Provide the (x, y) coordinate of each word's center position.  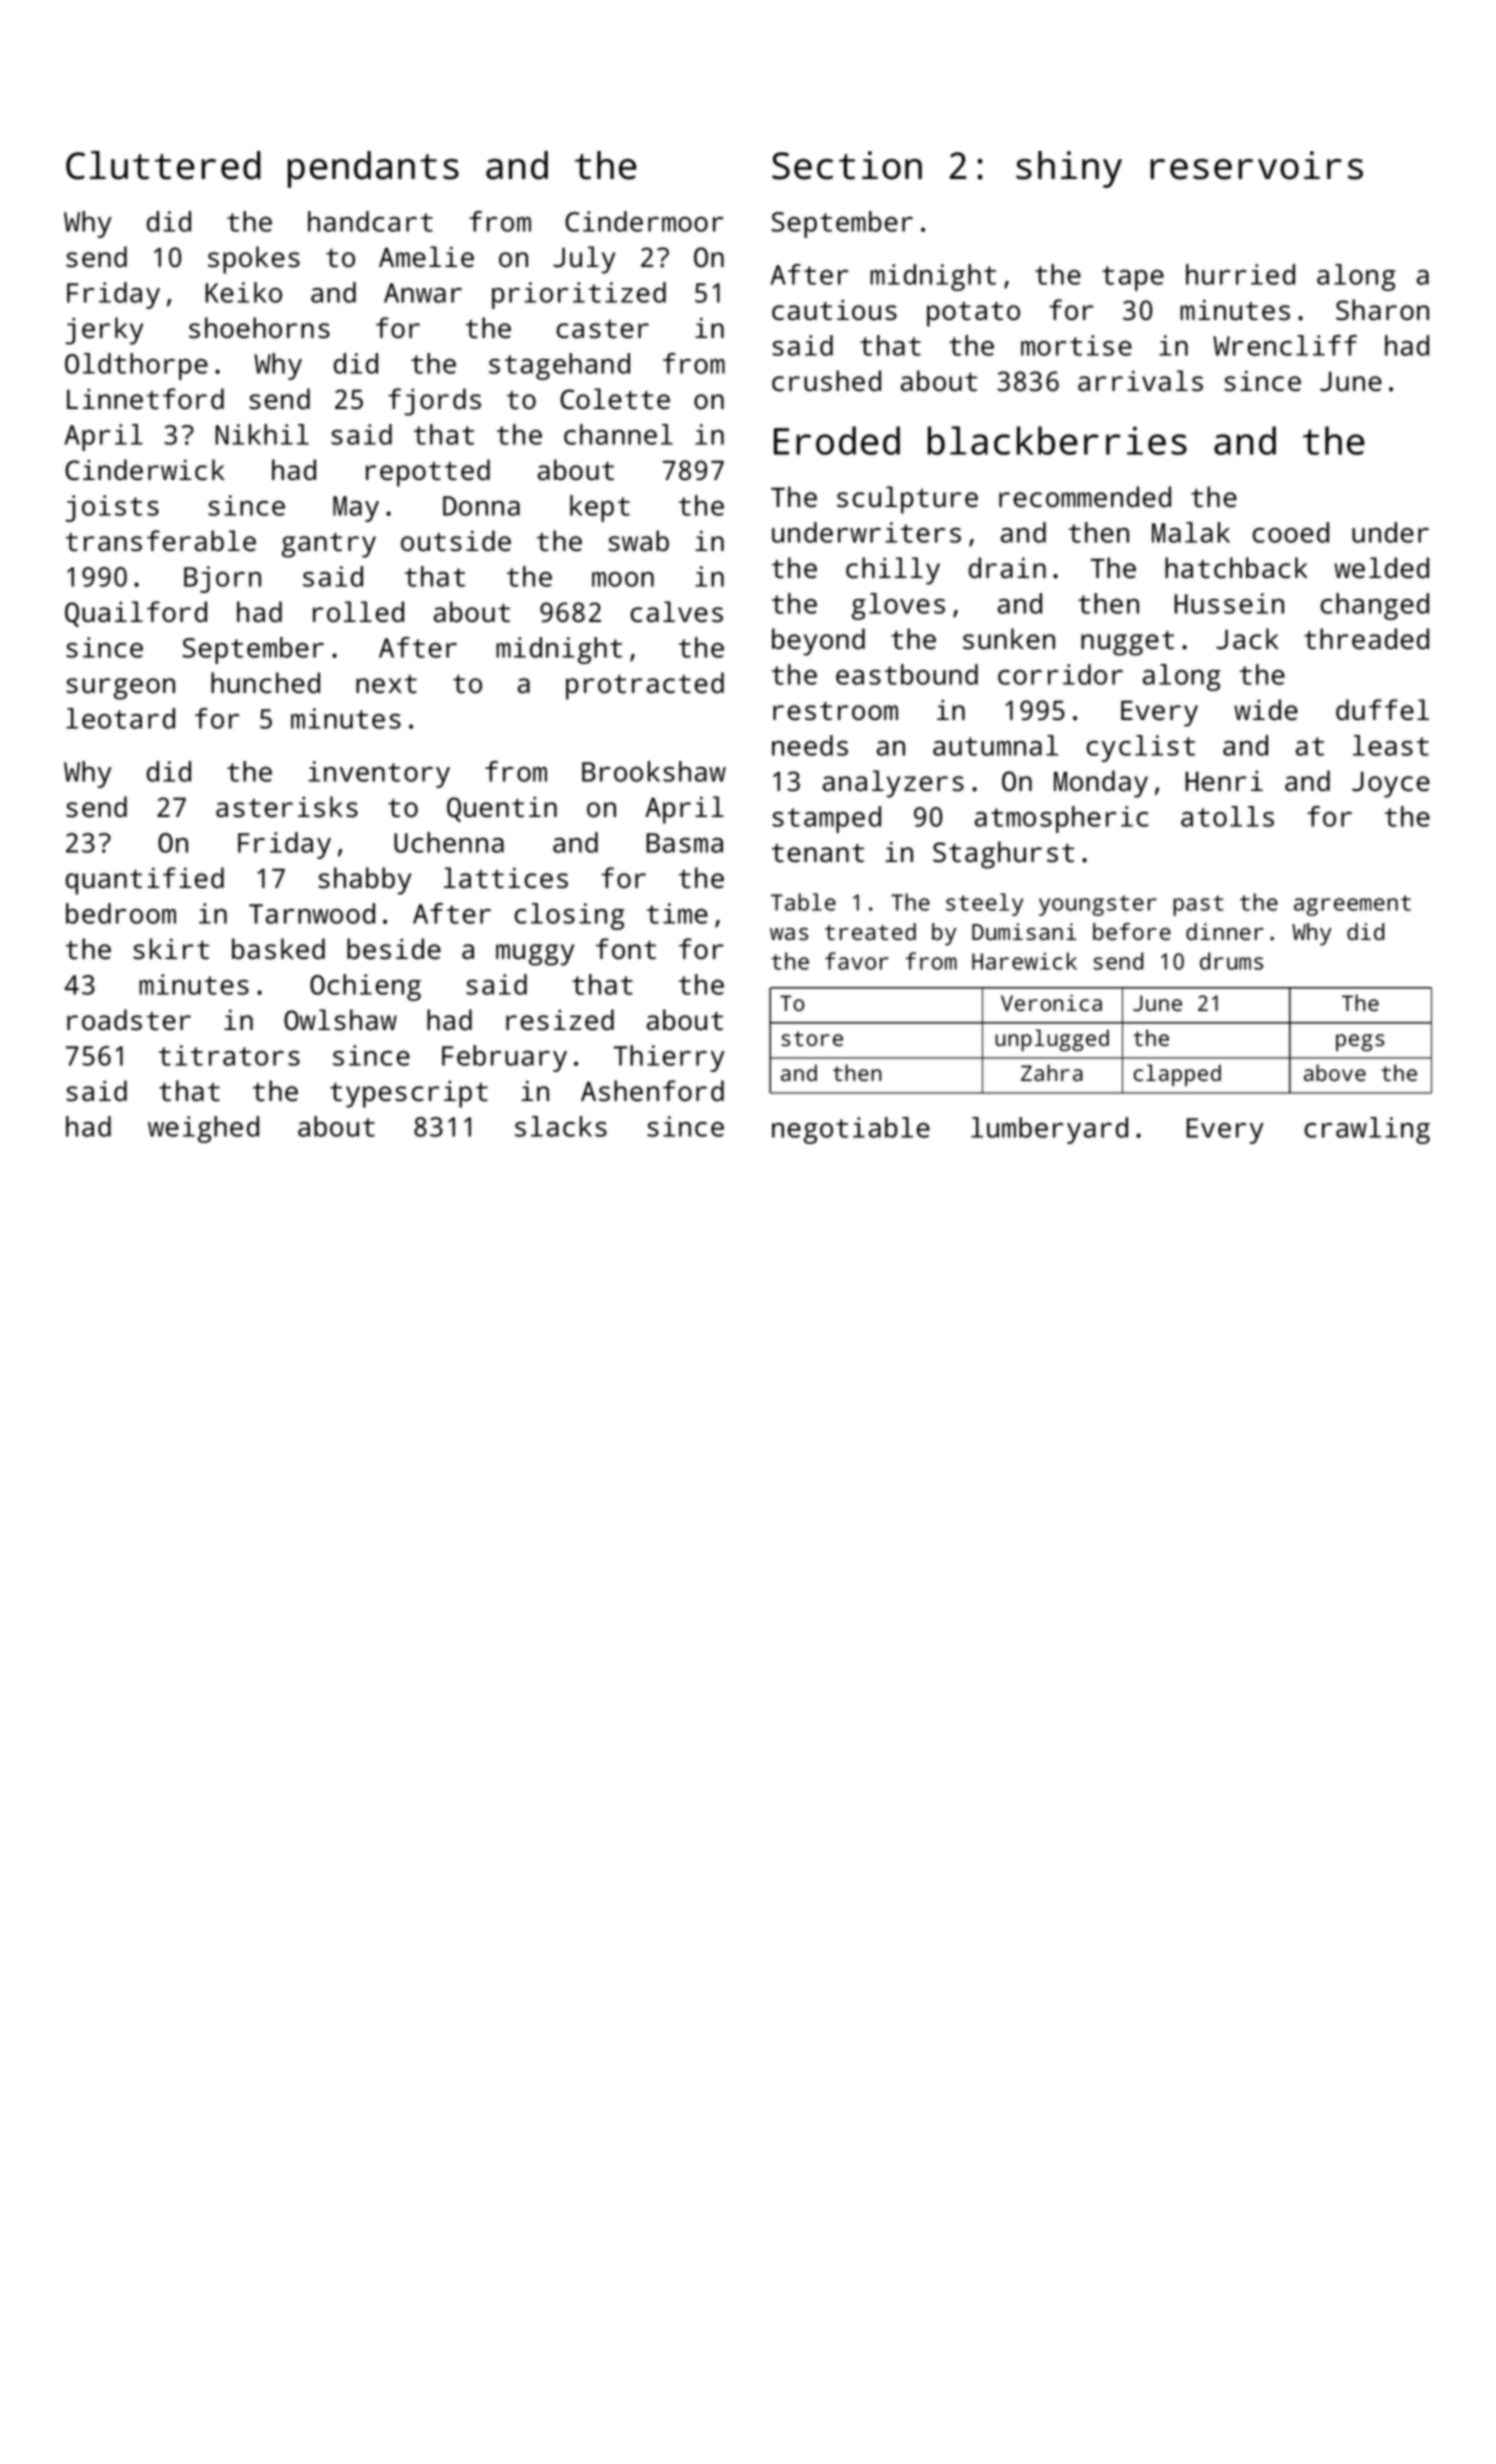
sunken (1009, 639)
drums (1231, 961)
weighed (203, 1129)
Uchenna (449, 842)
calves (677, 612)
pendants (373, 169)
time (677, 913)
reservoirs (1256, 165)
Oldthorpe (136, 366)
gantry (329, 545)
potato (973, 314)
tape (1133, 278)
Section (847, 165)
